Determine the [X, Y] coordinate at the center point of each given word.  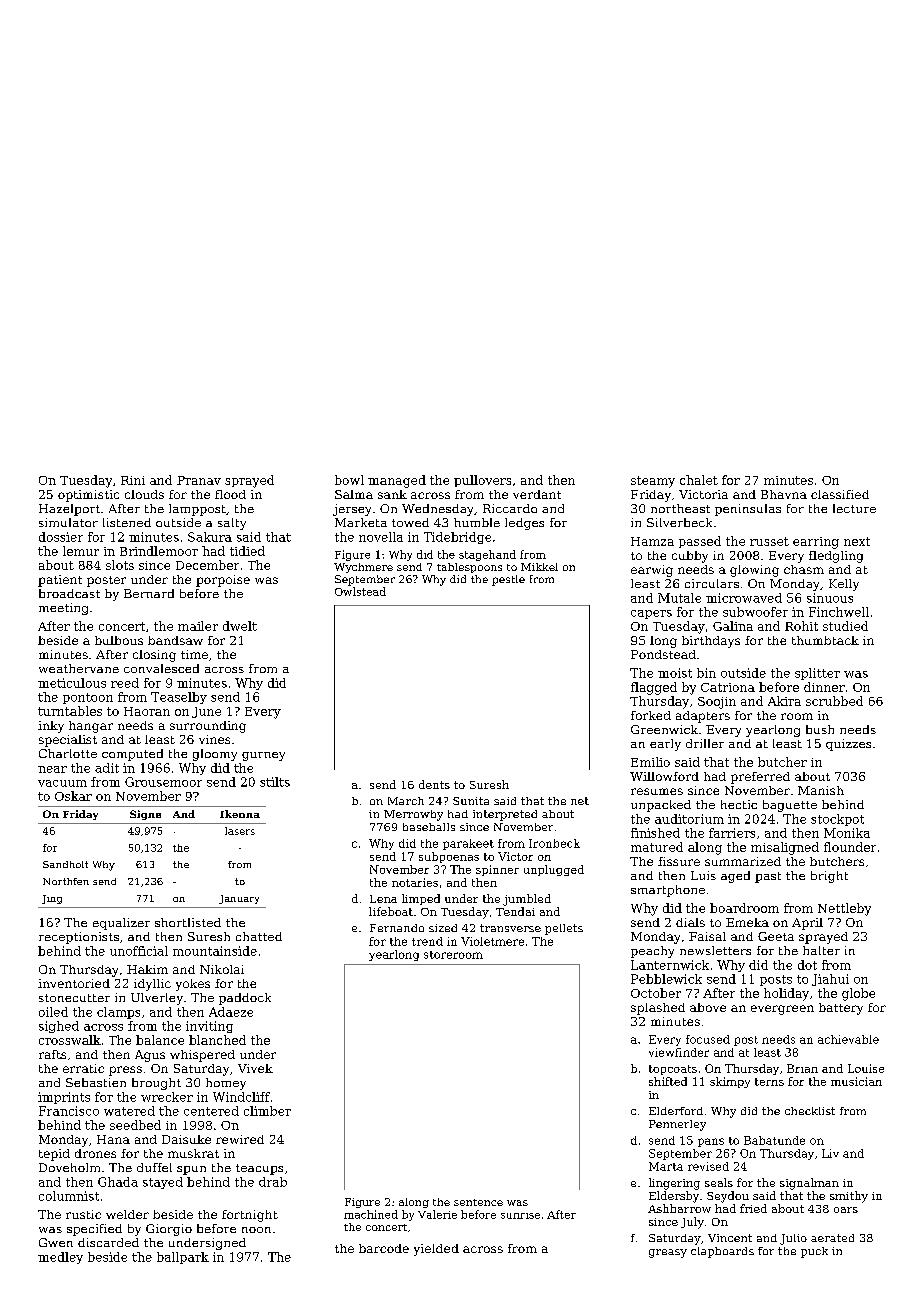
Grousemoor [163, 782]
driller [705, 743]
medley [60, 1258]
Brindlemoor [159, 551]
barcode [384, 1248]
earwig [652, 571]
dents [434, 784]
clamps [118, 1013]
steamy [653, 482]
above [708, 1007]
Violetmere [492, 941]
